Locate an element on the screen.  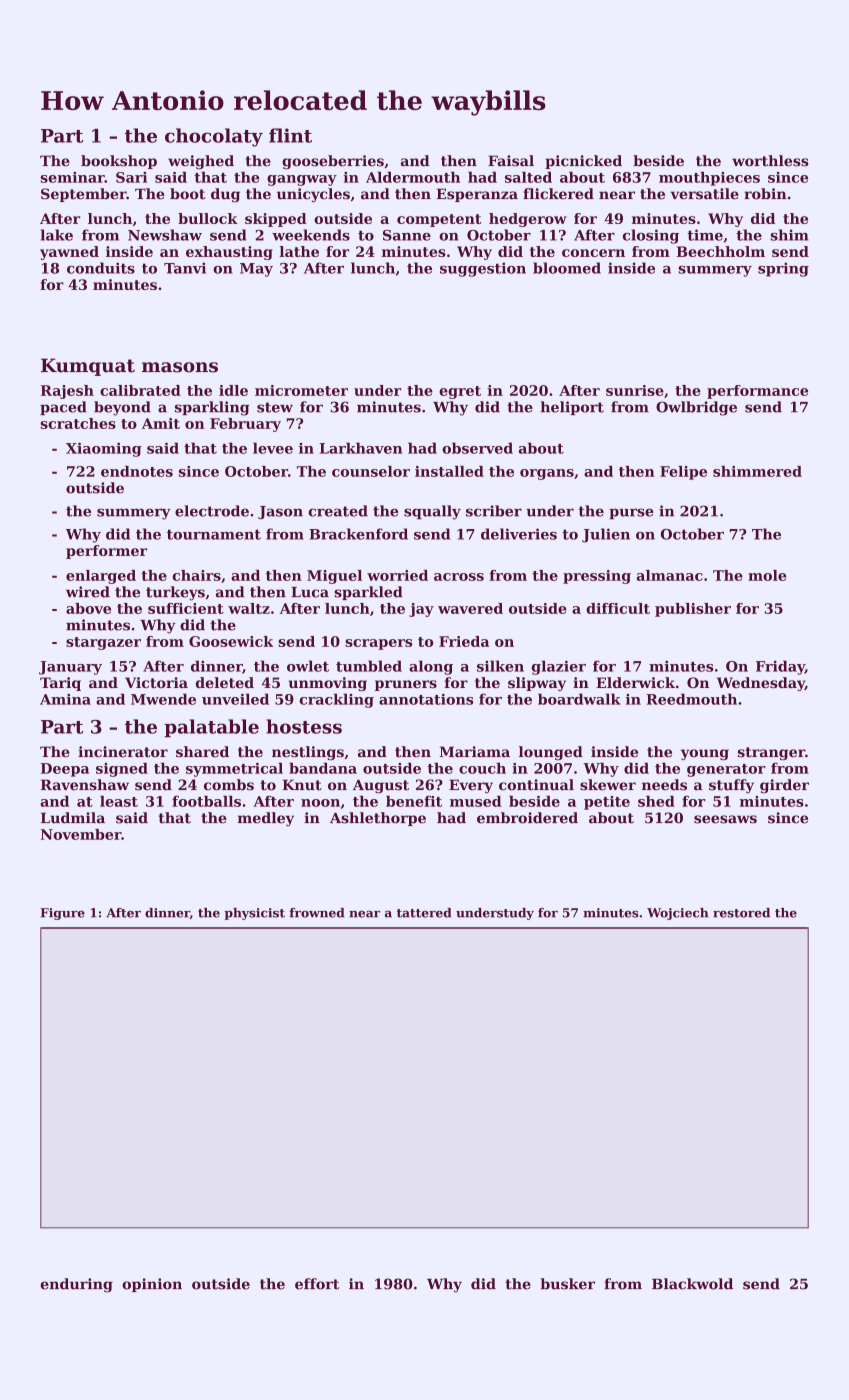
Kumquat is located at coordinates (88, 367).
